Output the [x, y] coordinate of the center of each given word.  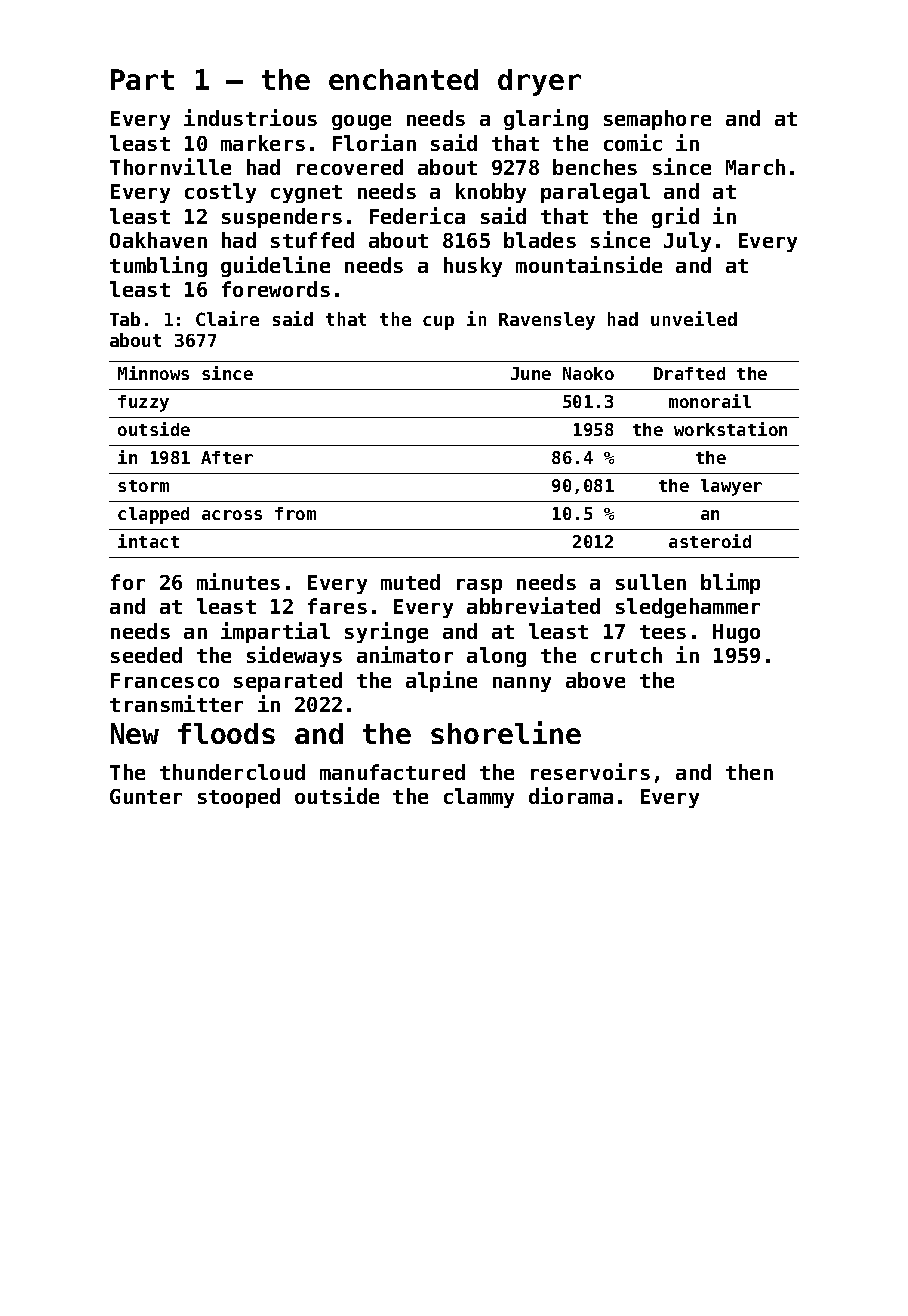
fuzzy [143, 403]
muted [410, 582]
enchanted [403, 79]
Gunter [146, 796]
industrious [250, 117]
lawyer [731, 487]
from [295, 513]
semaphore [657, 120]
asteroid [710, 541]
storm [143, 486]
